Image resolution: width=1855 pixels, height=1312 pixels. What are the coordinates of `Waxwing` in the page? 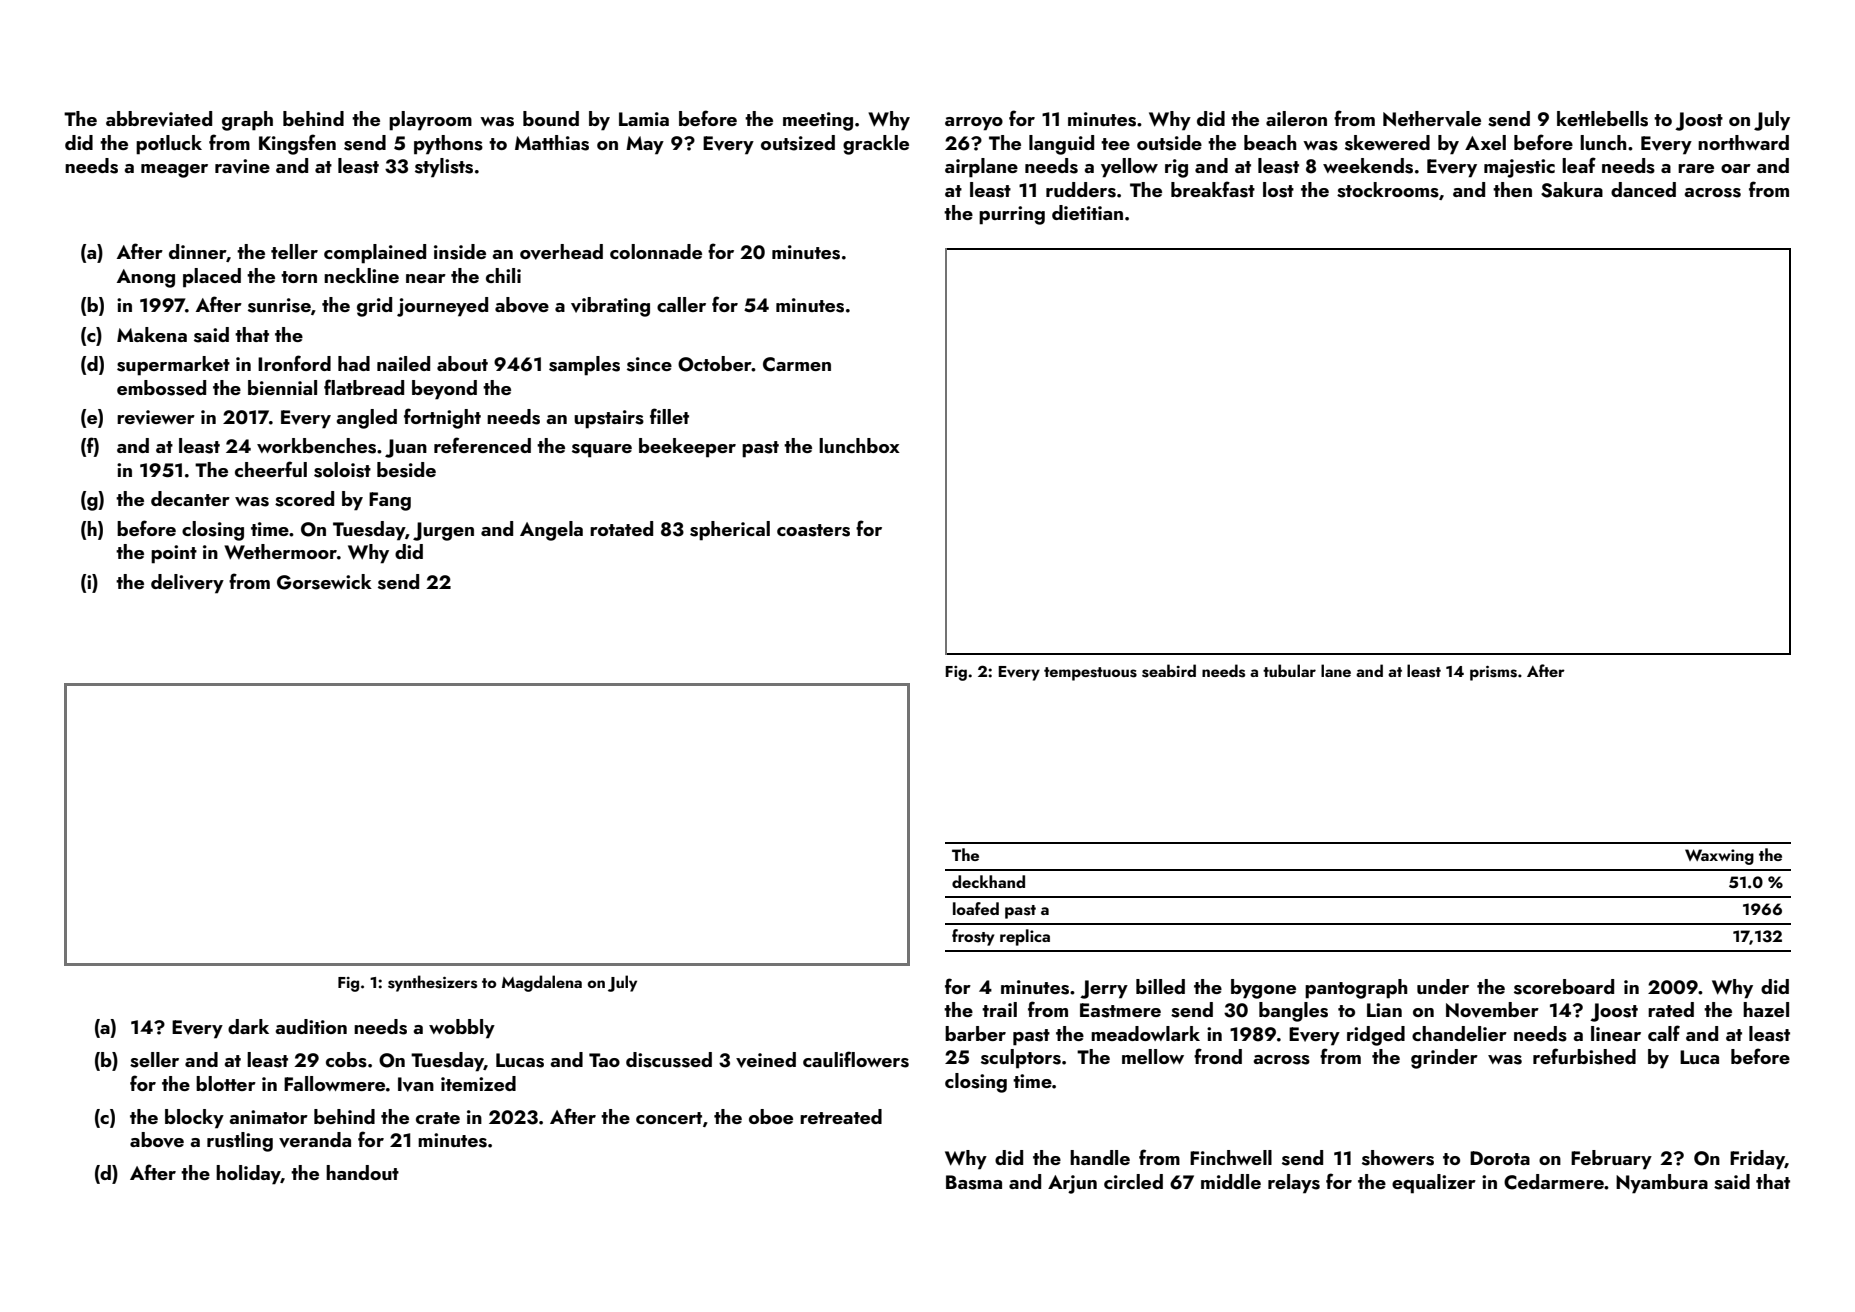 It's located at (1719, 857).
